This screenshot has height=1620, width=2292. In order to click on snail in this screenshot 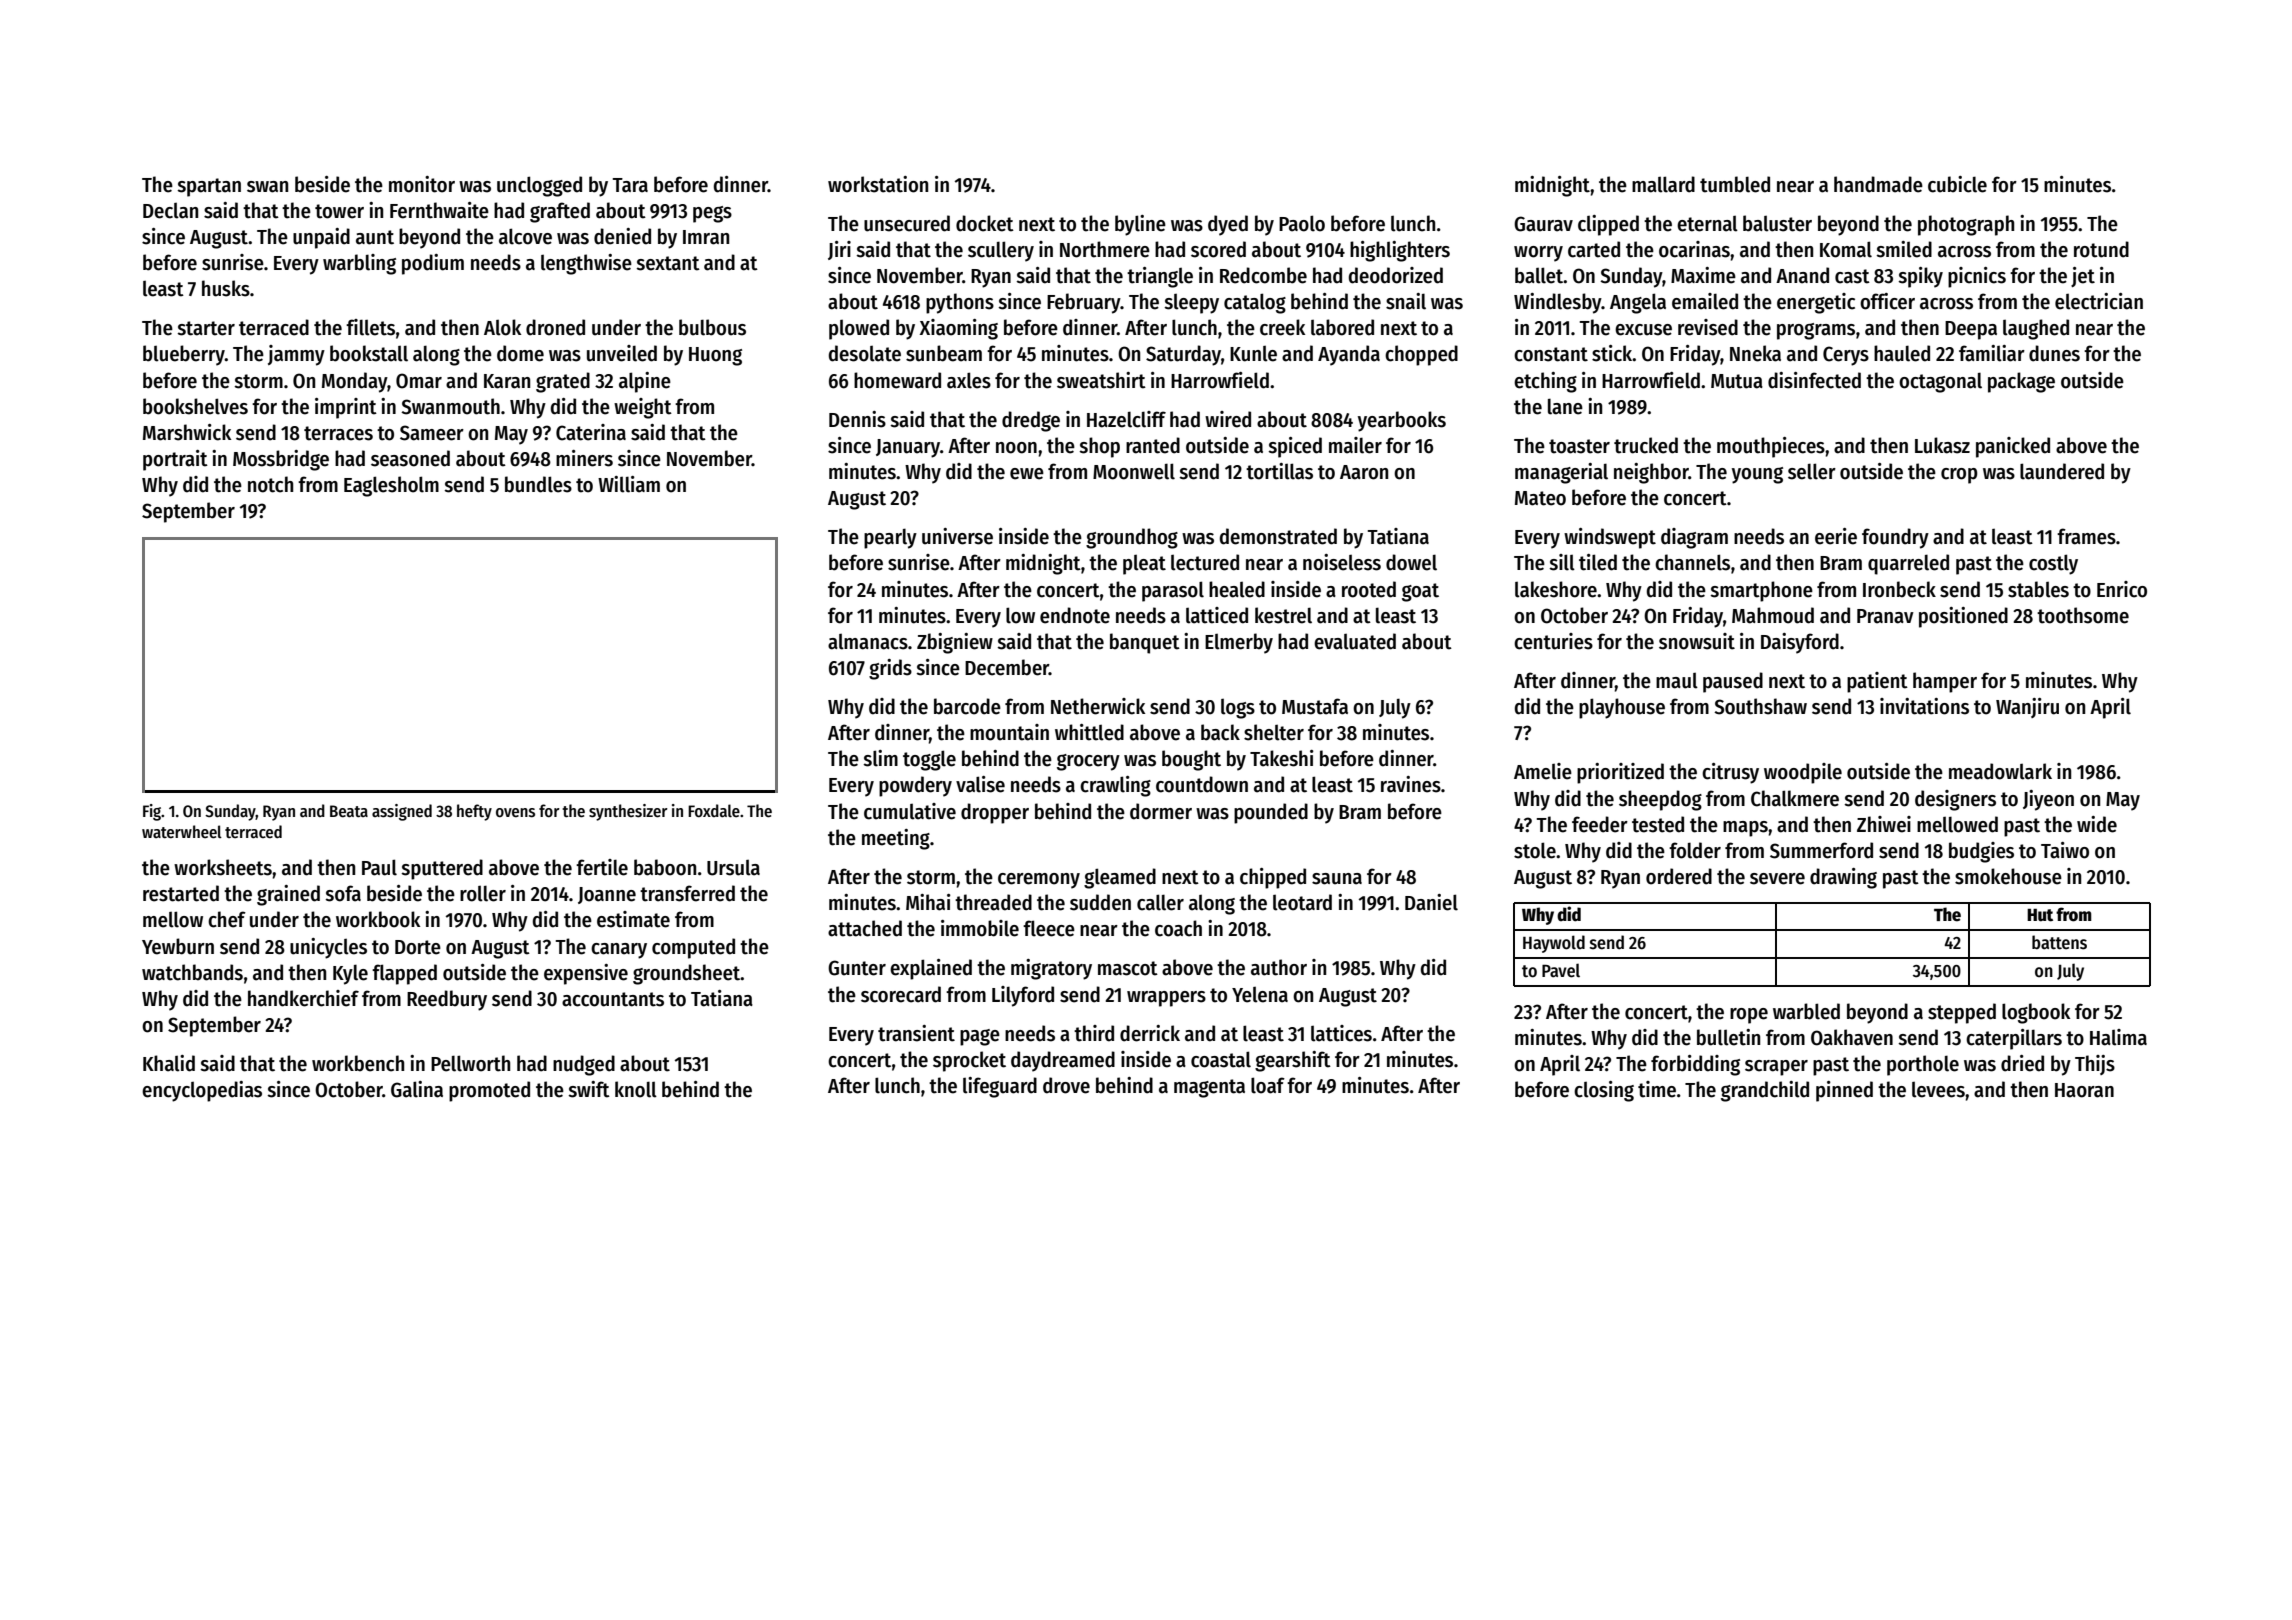, I will do `click(1406, 301)`.
